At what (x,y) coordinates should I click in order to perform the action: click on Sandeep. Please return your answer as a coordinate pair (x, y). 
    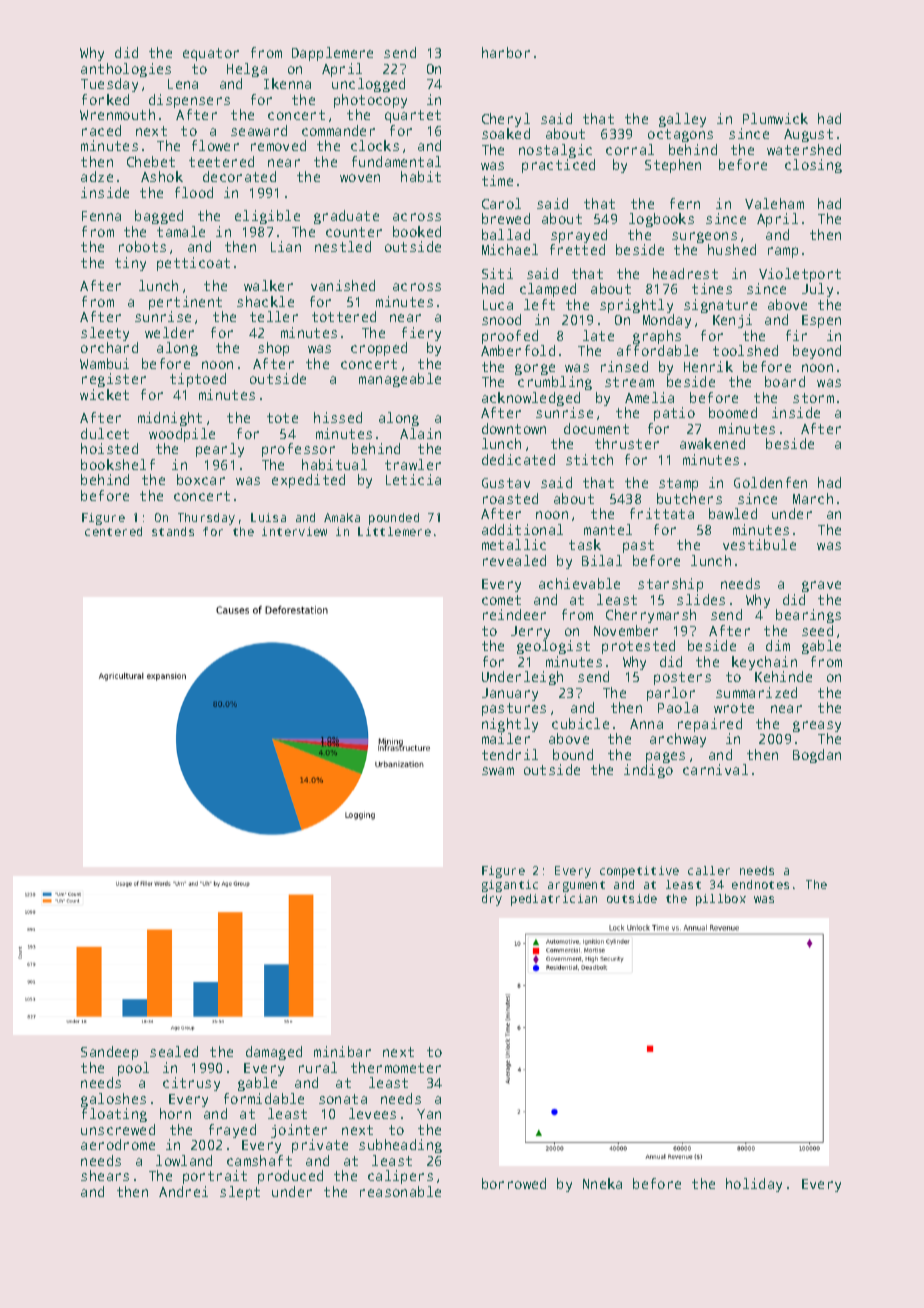
    Looking at the image, I should click on (109, 1053).
